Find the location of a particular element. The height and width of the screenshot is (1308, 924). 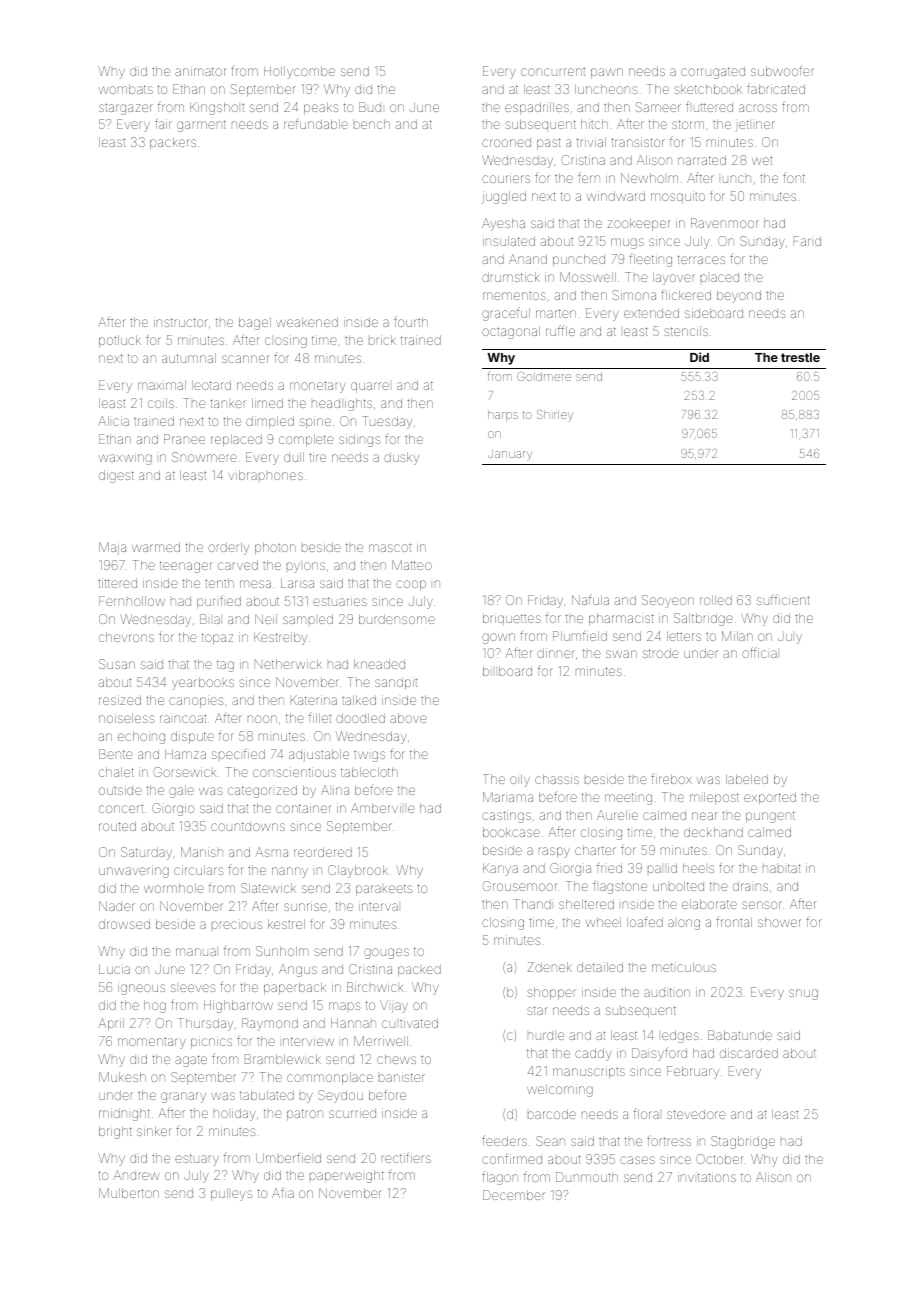

flagstone is located at coordinates (620, 887).
